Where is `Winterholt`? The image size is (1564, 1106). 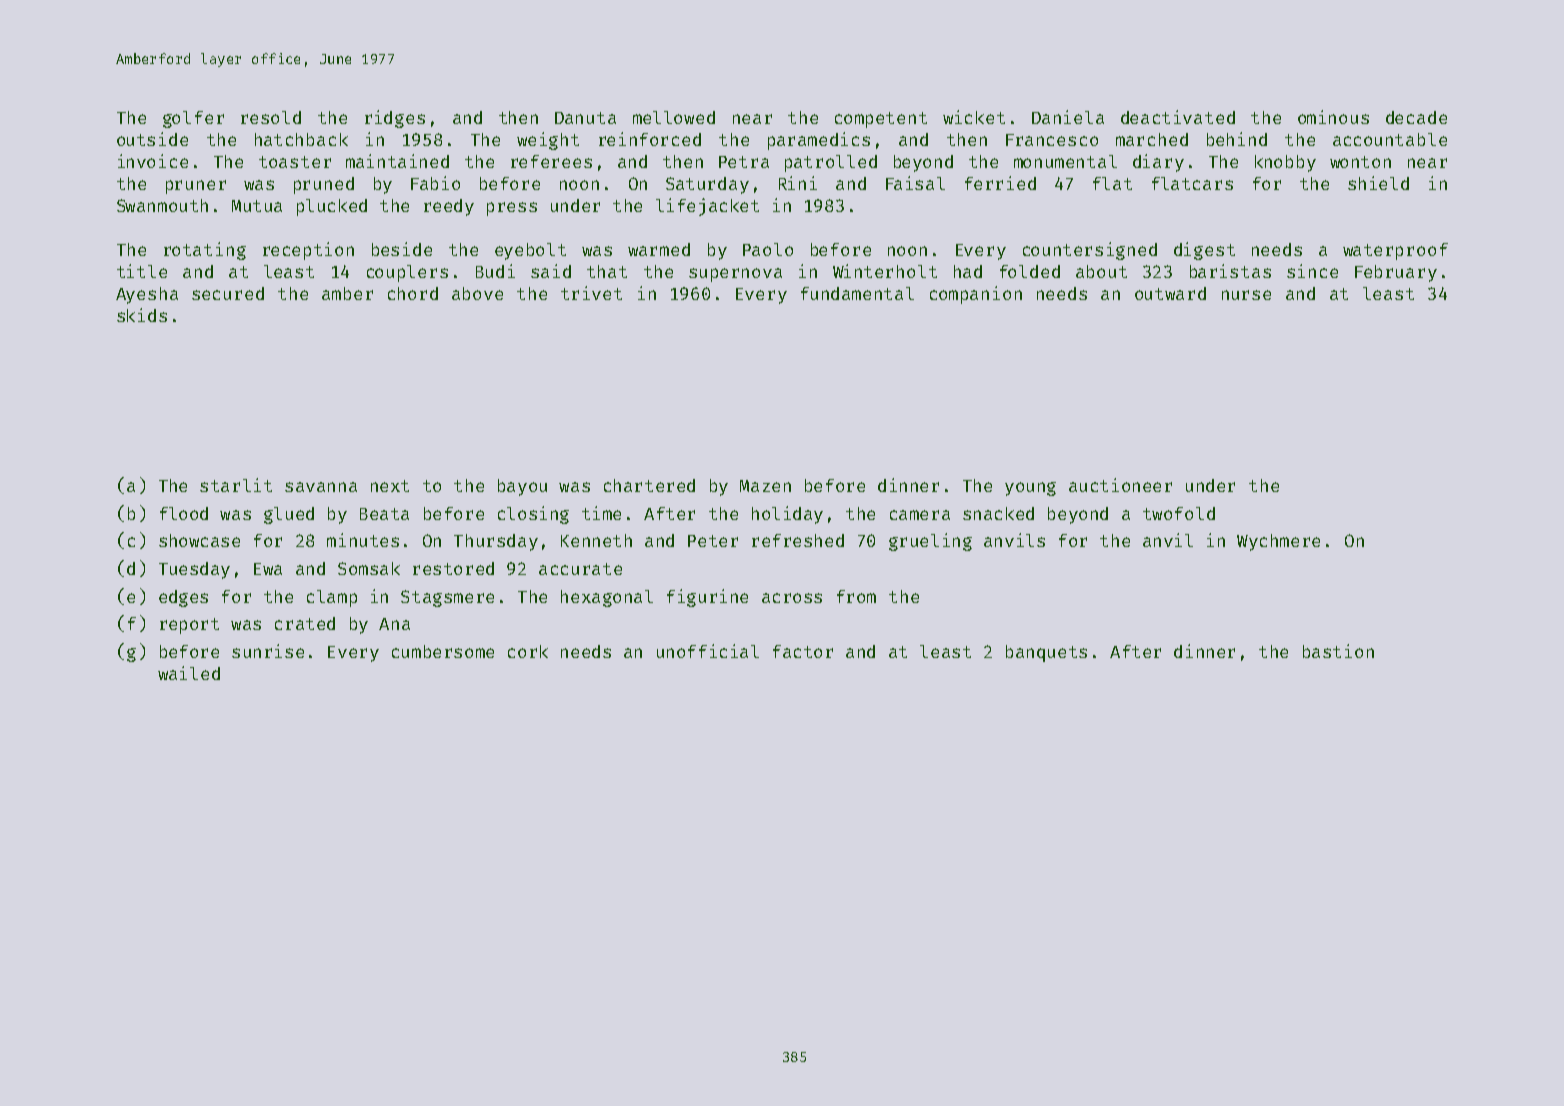 Winterholt is located at coordinates (885, 271).
